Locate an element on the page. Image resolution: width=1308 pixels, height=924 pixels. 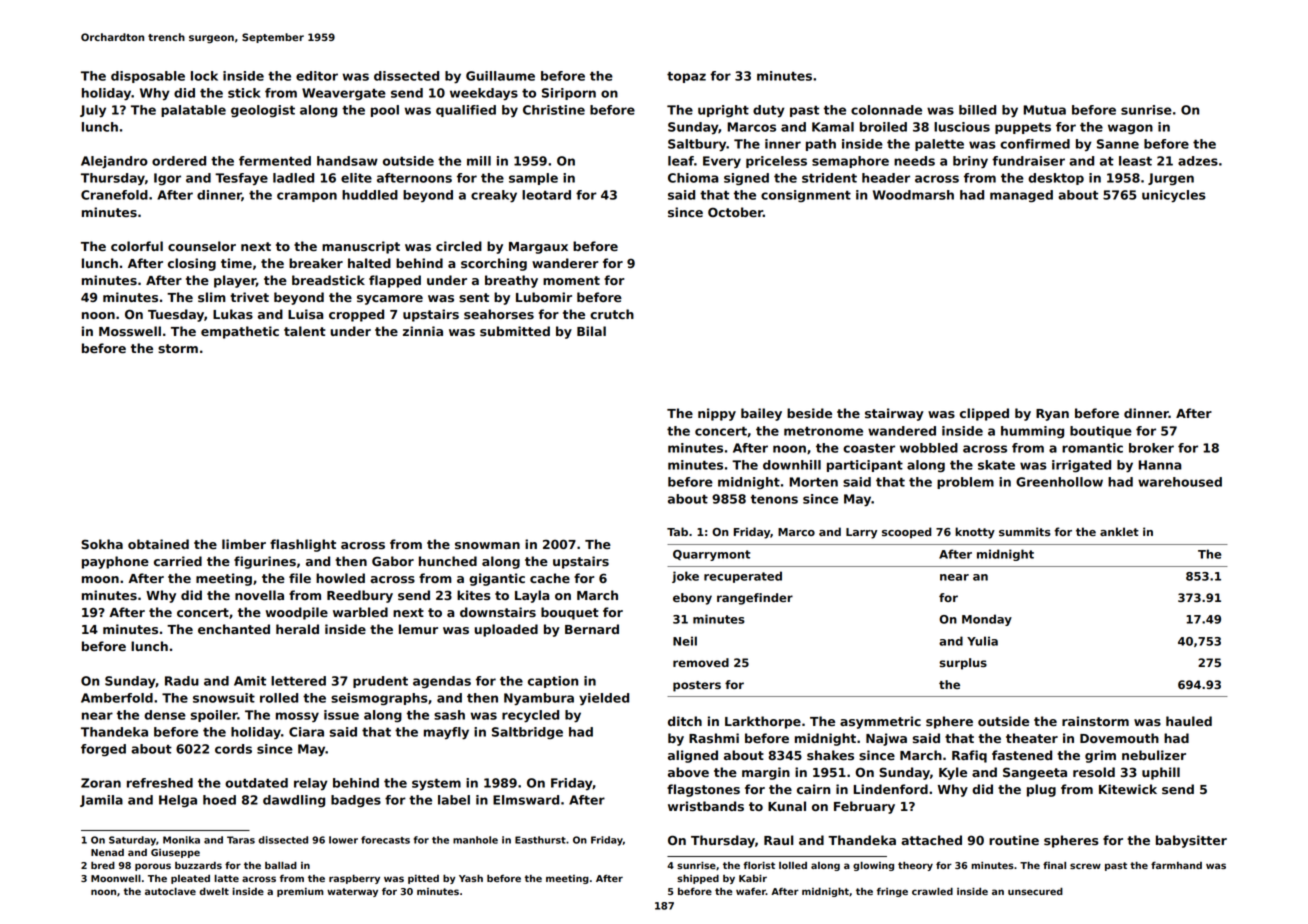
Ryan is located at coordinates (1052, 415).
